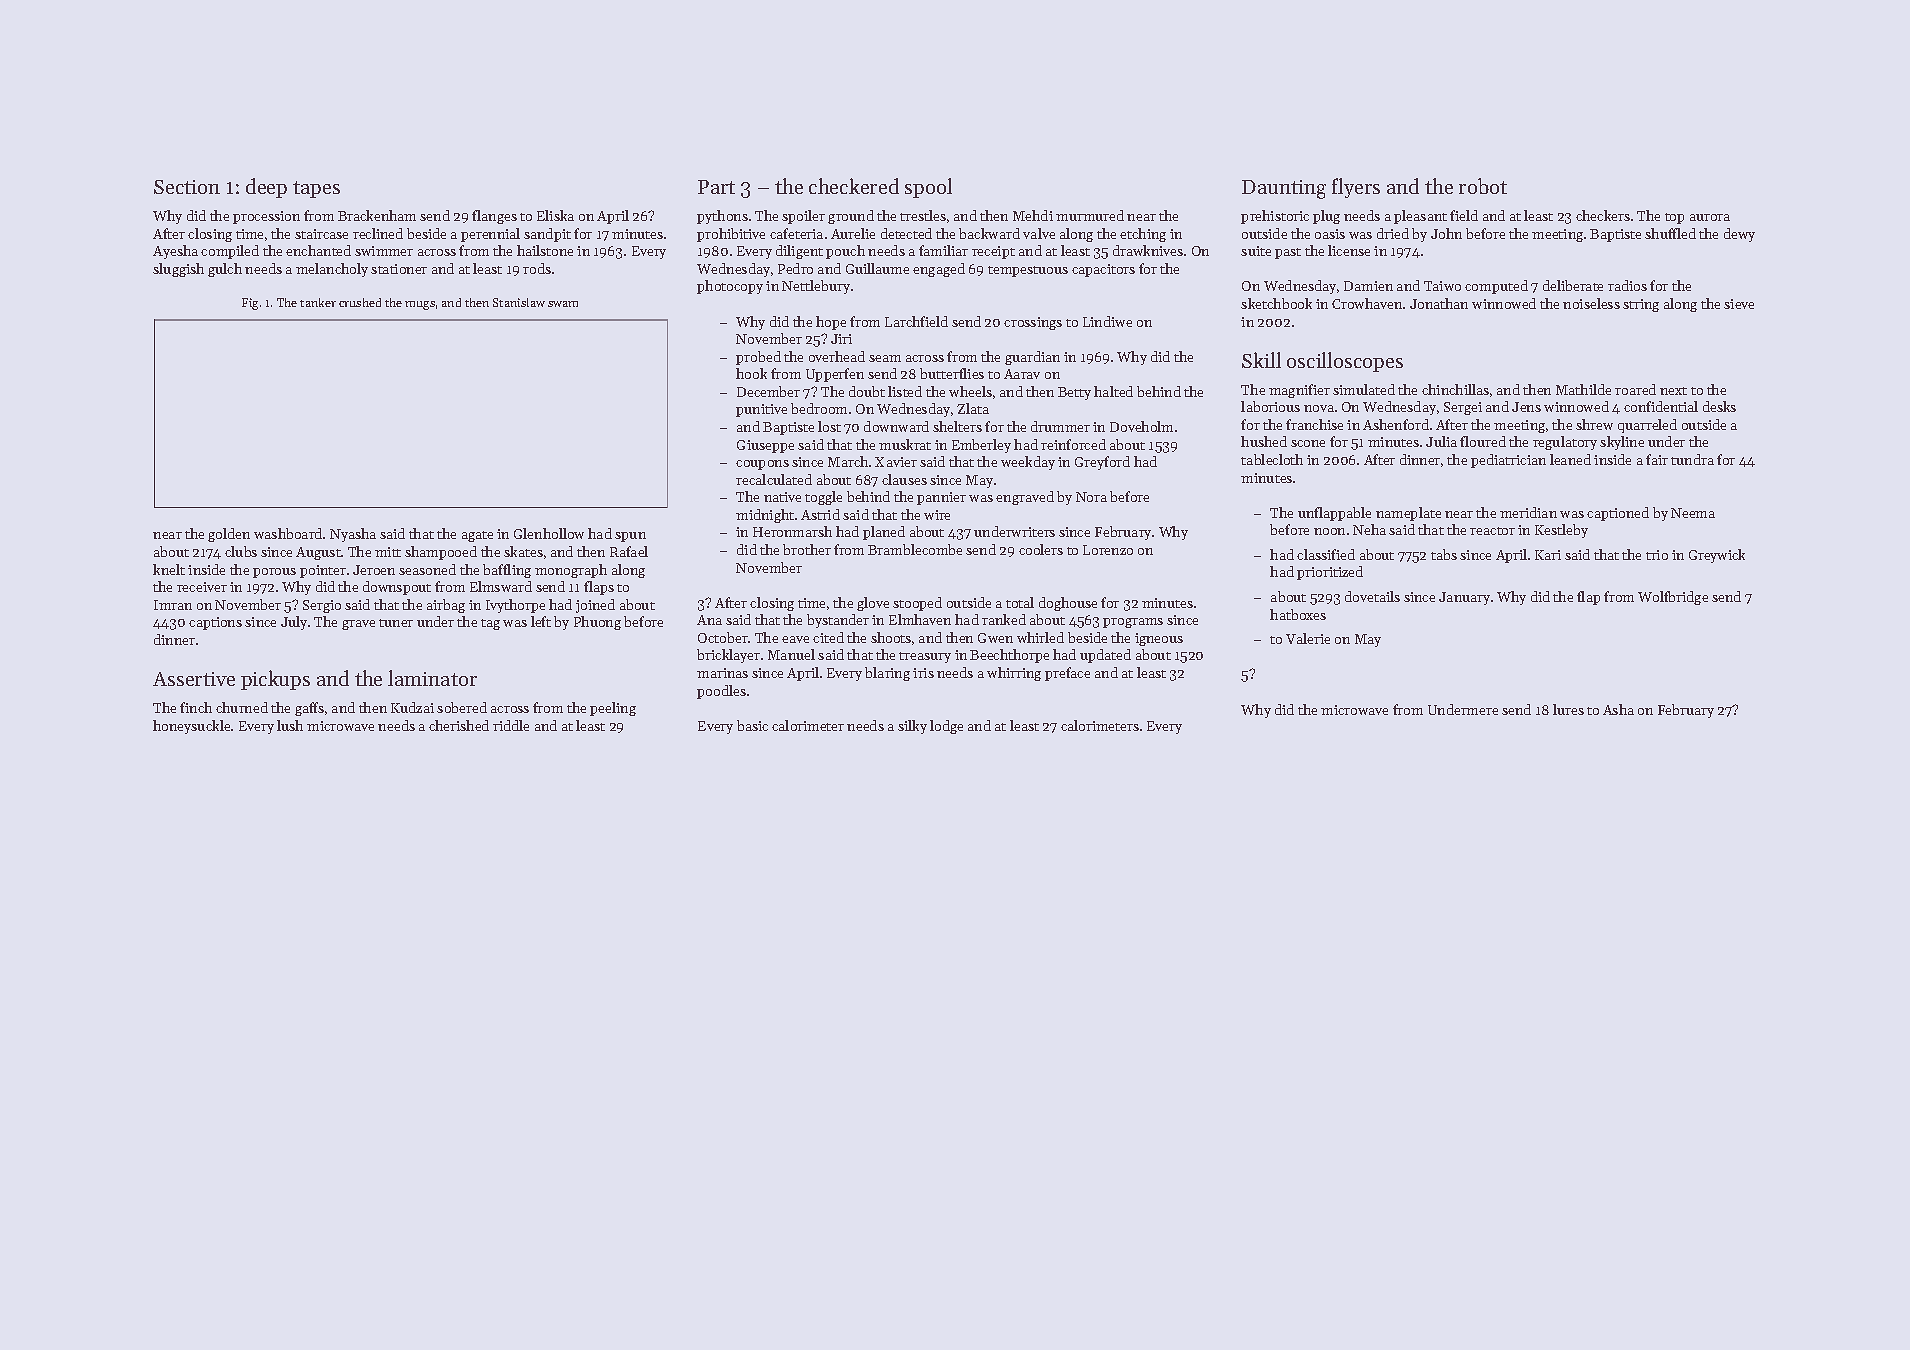  What do you see at coordinates (427, 569) in the image?
I see `seasoned` at bounding box center [427, 569].
